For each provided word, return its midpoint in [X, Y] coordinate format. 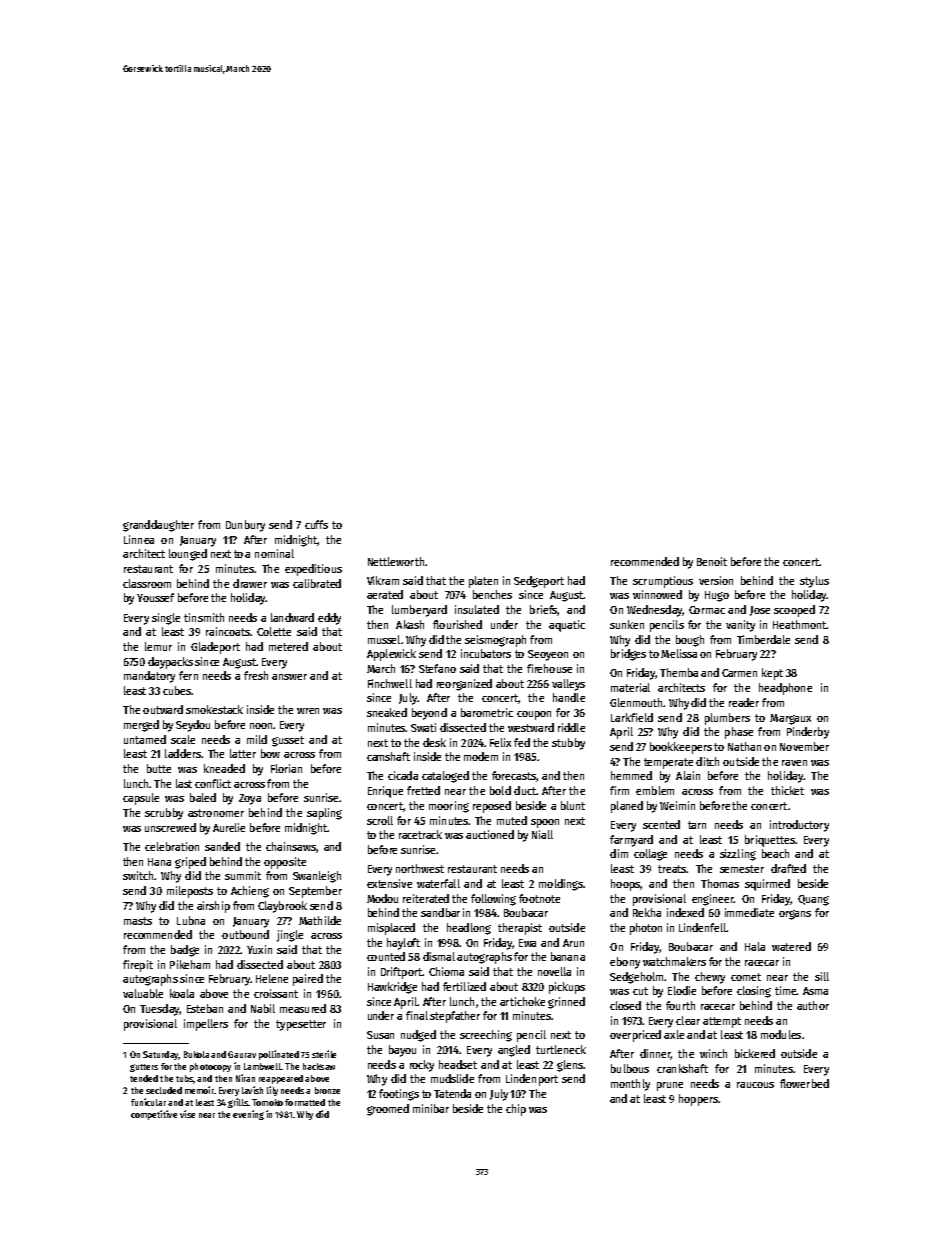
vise [187, 1114]
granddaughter [158, 526]
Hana [159, 862]
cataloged [445, 777]
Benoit [712, 561]
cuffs [316, 524]
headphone [785, 689]
